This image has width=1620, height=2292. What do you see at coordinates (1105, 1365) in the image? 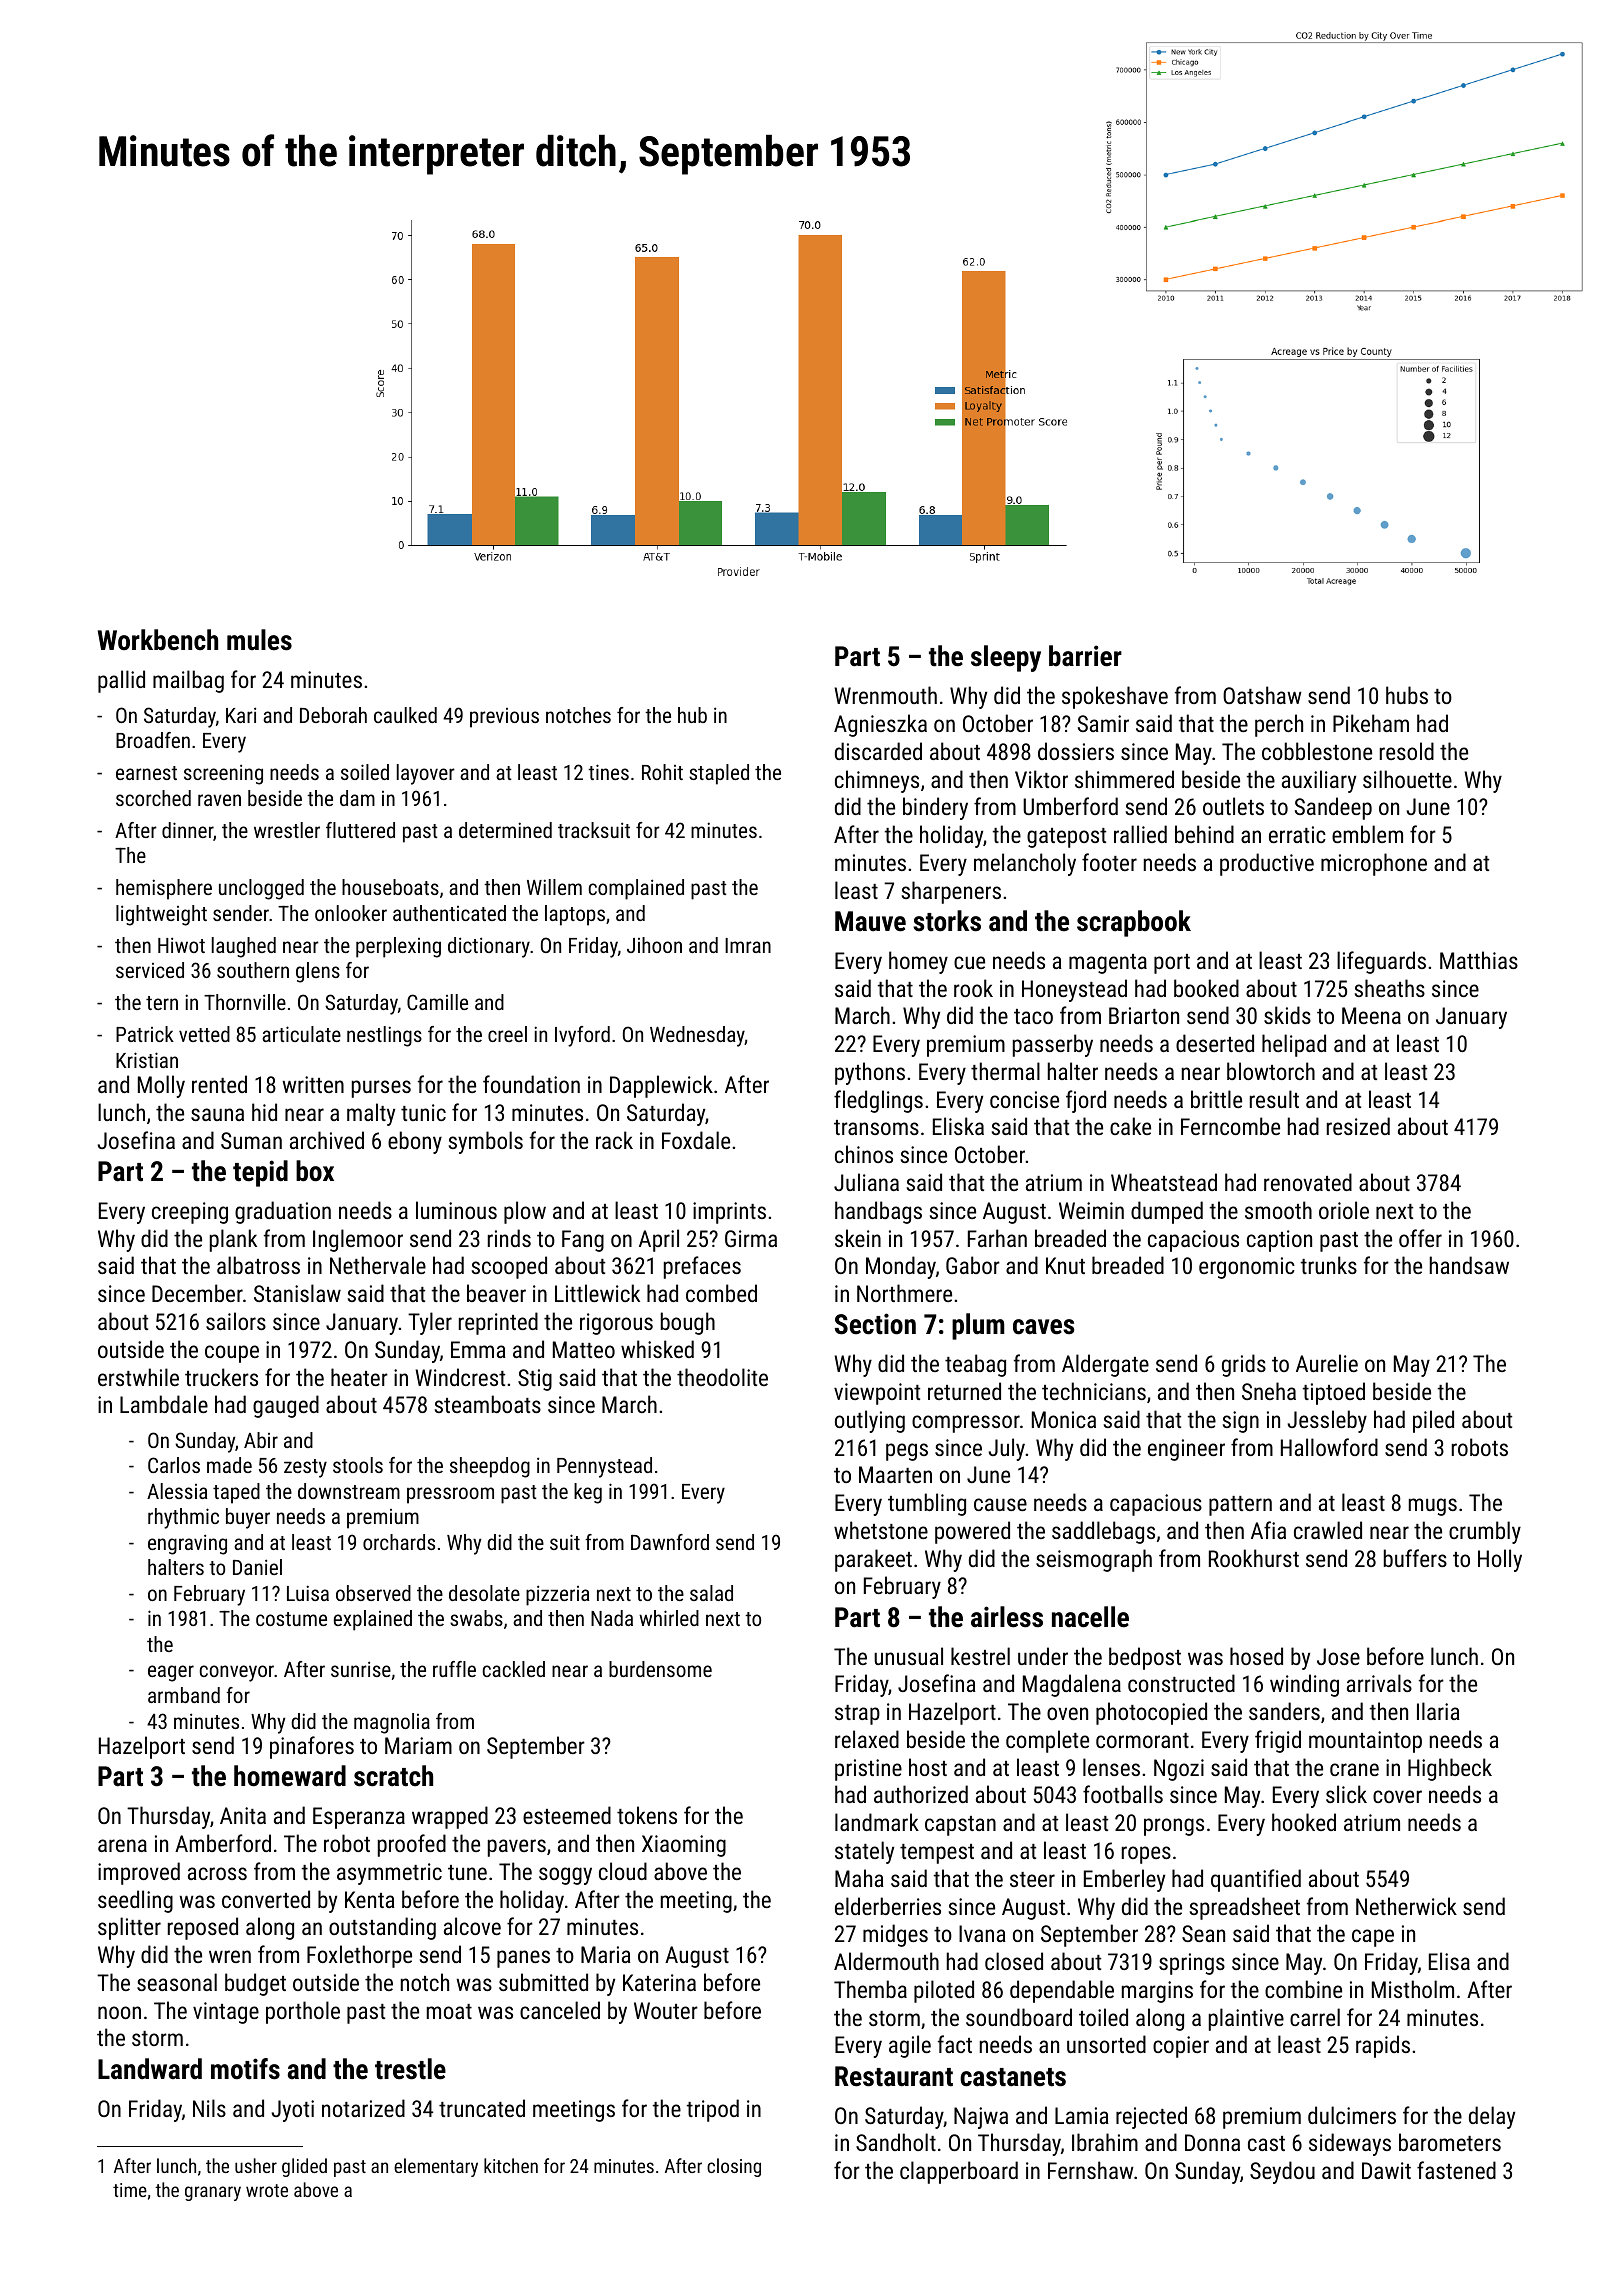
I see `Aldergate` at bounding box center [1105, 1365].
